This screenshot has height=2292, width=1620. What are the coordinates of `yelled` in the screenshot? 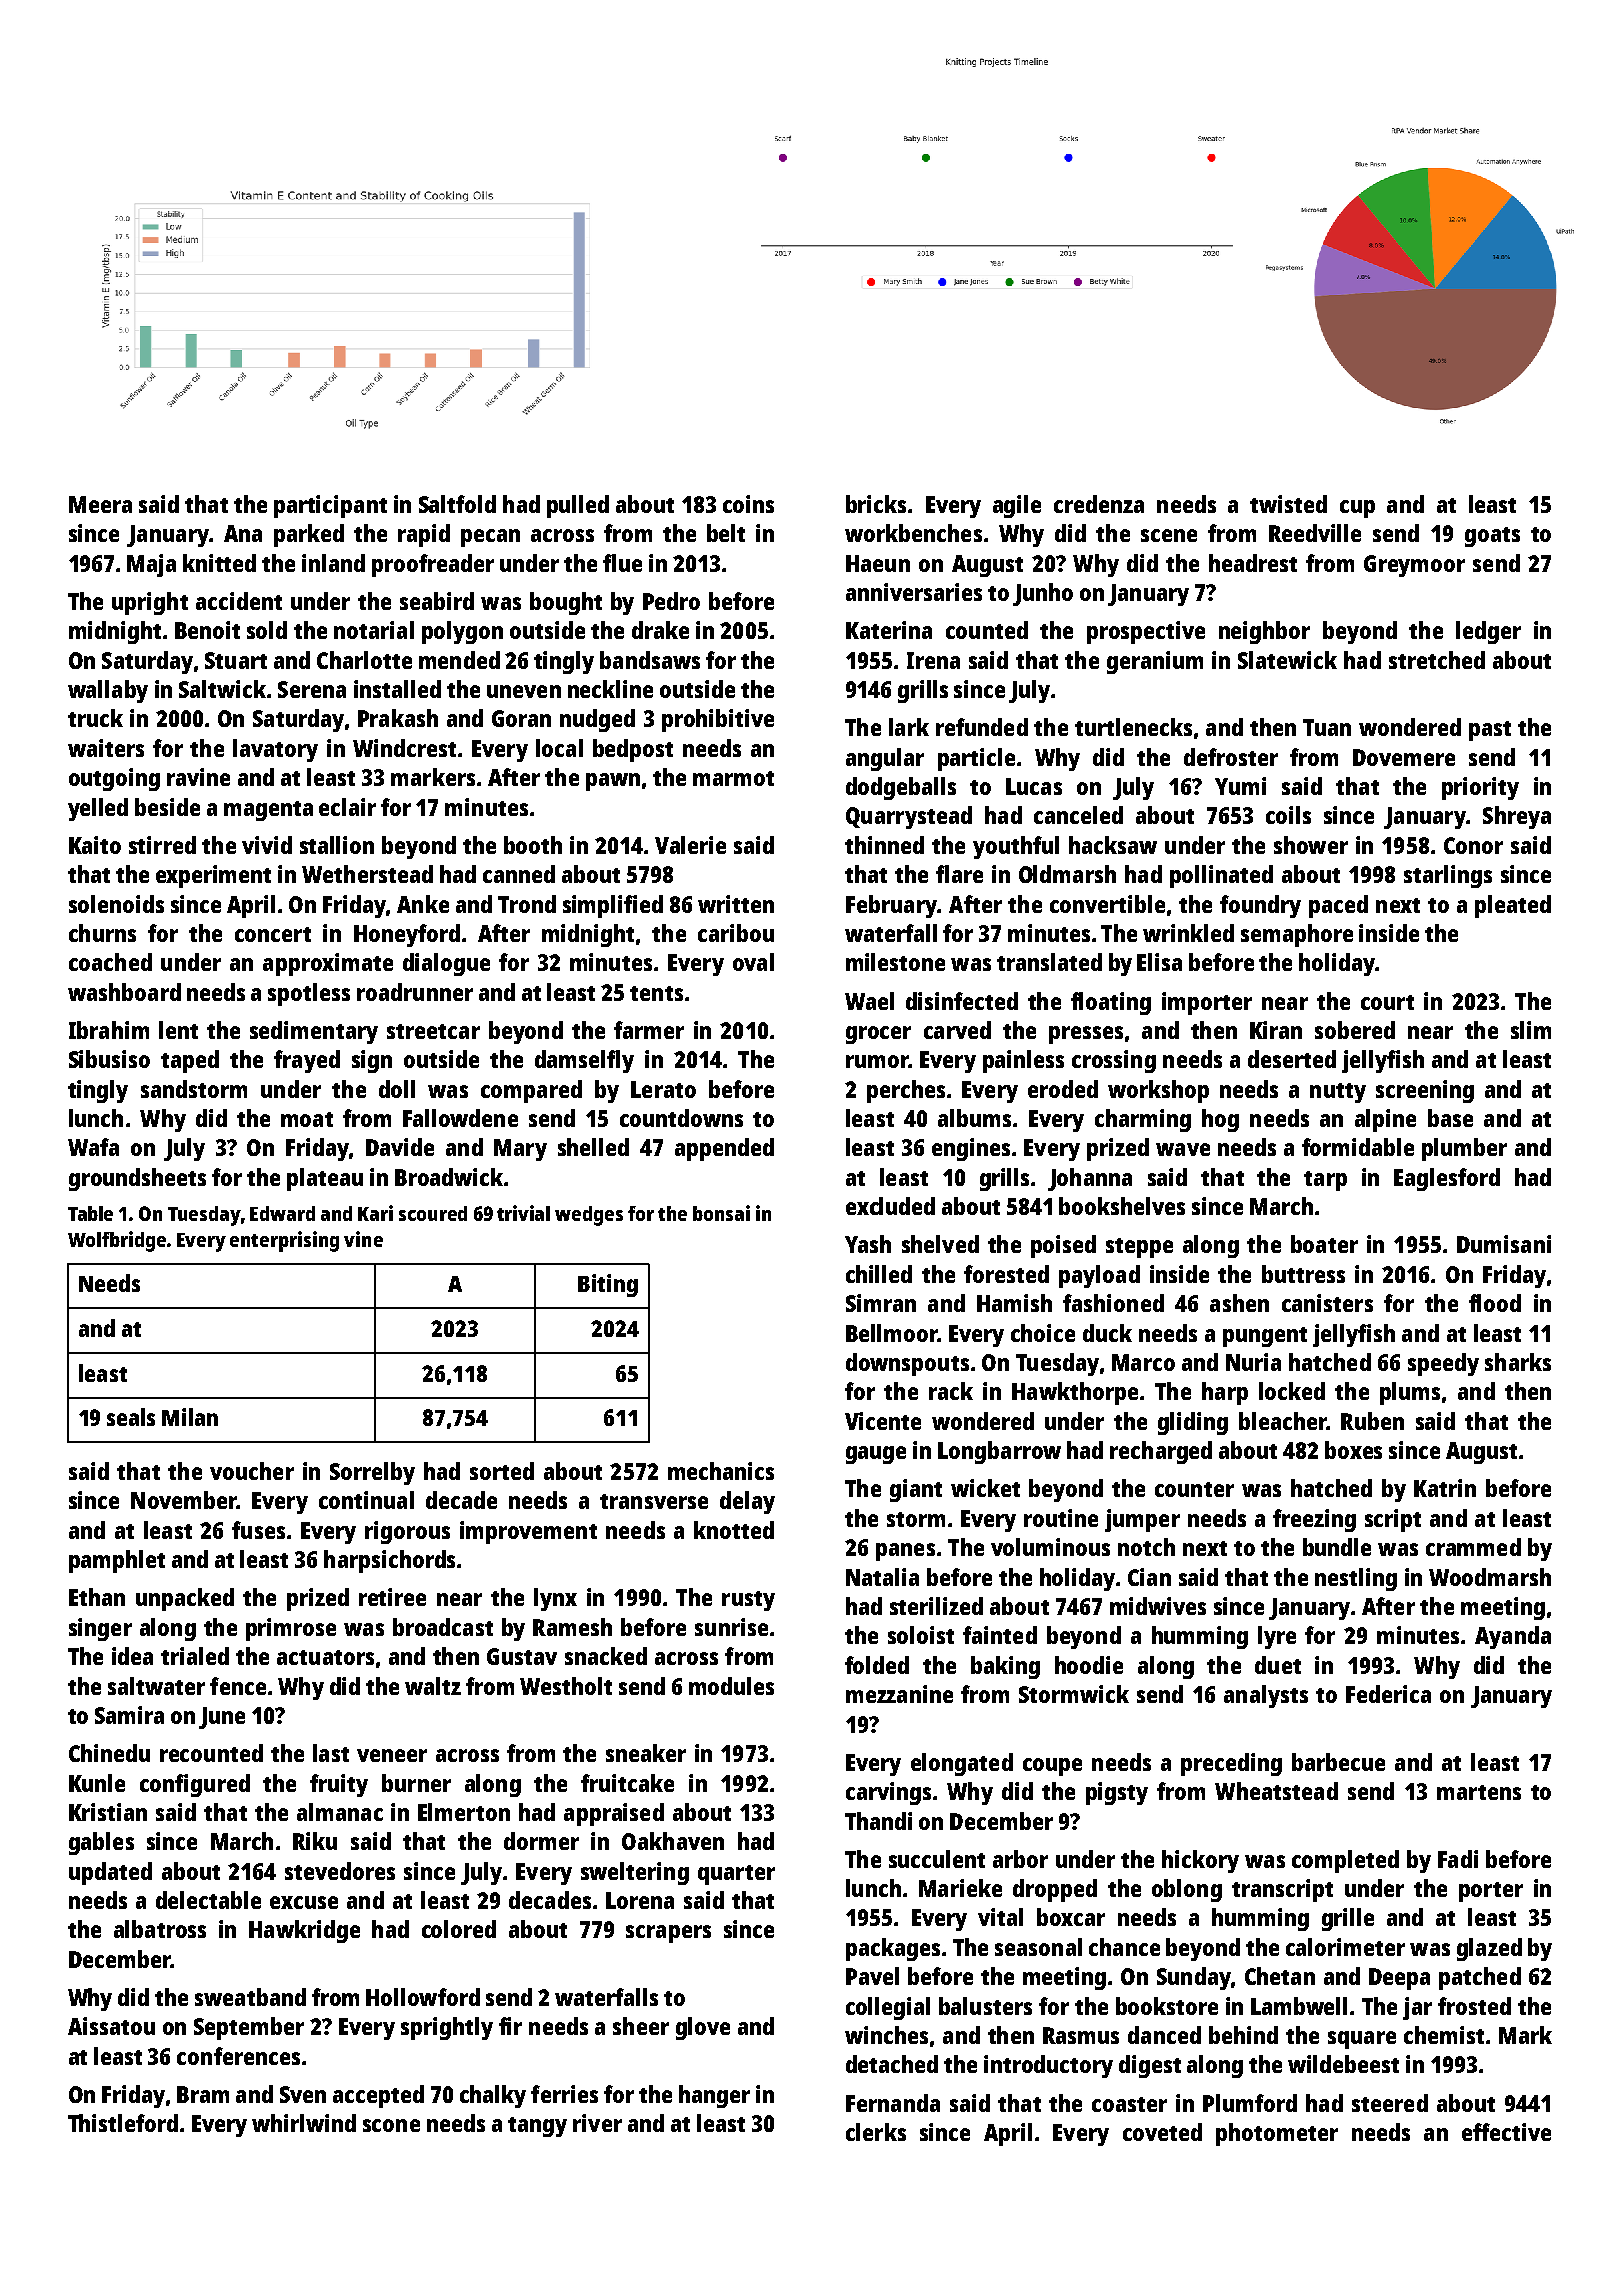 It's located at (98, 809).
